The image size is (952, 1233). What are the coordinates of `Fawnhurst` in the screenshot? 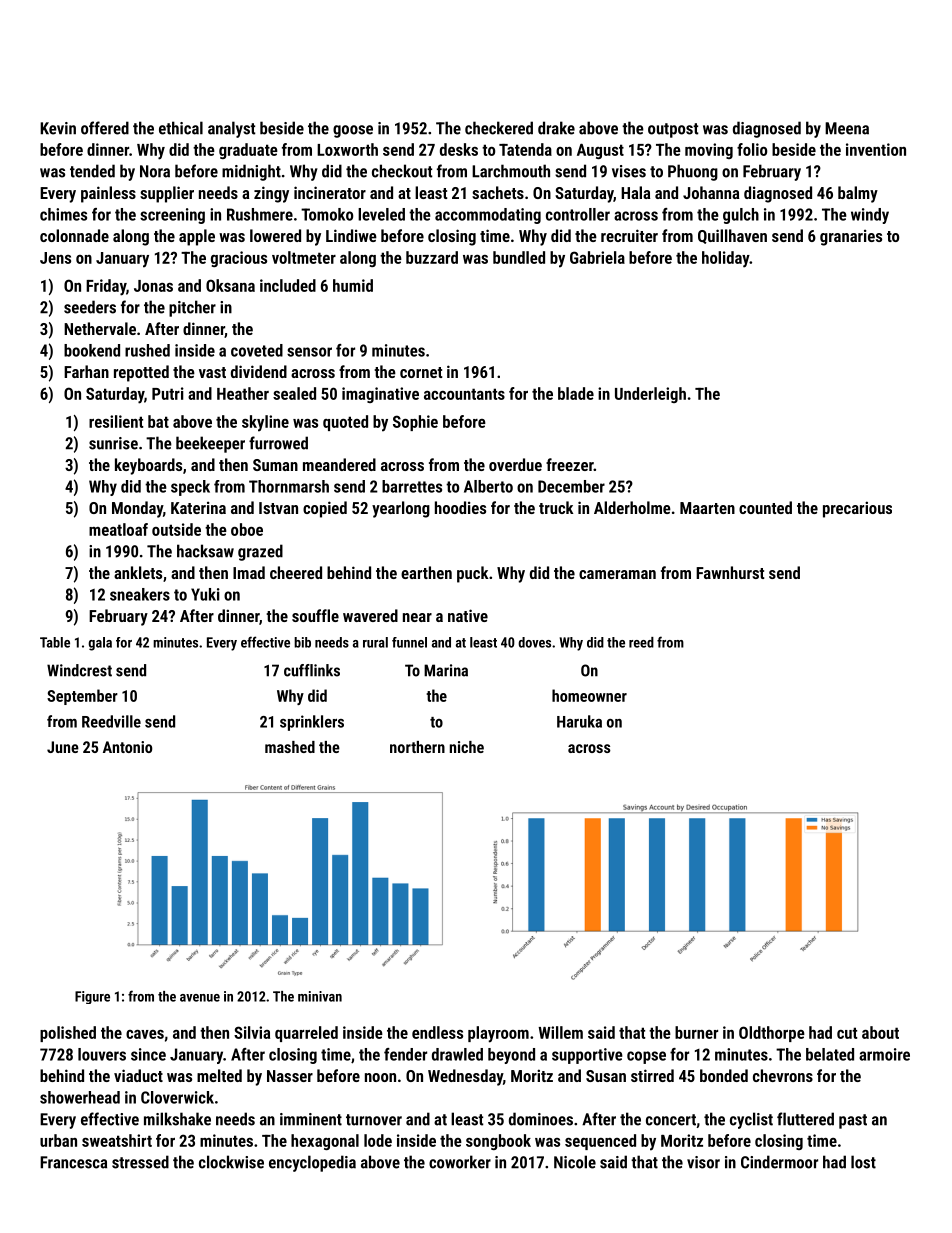 It's located at (730, 572).
